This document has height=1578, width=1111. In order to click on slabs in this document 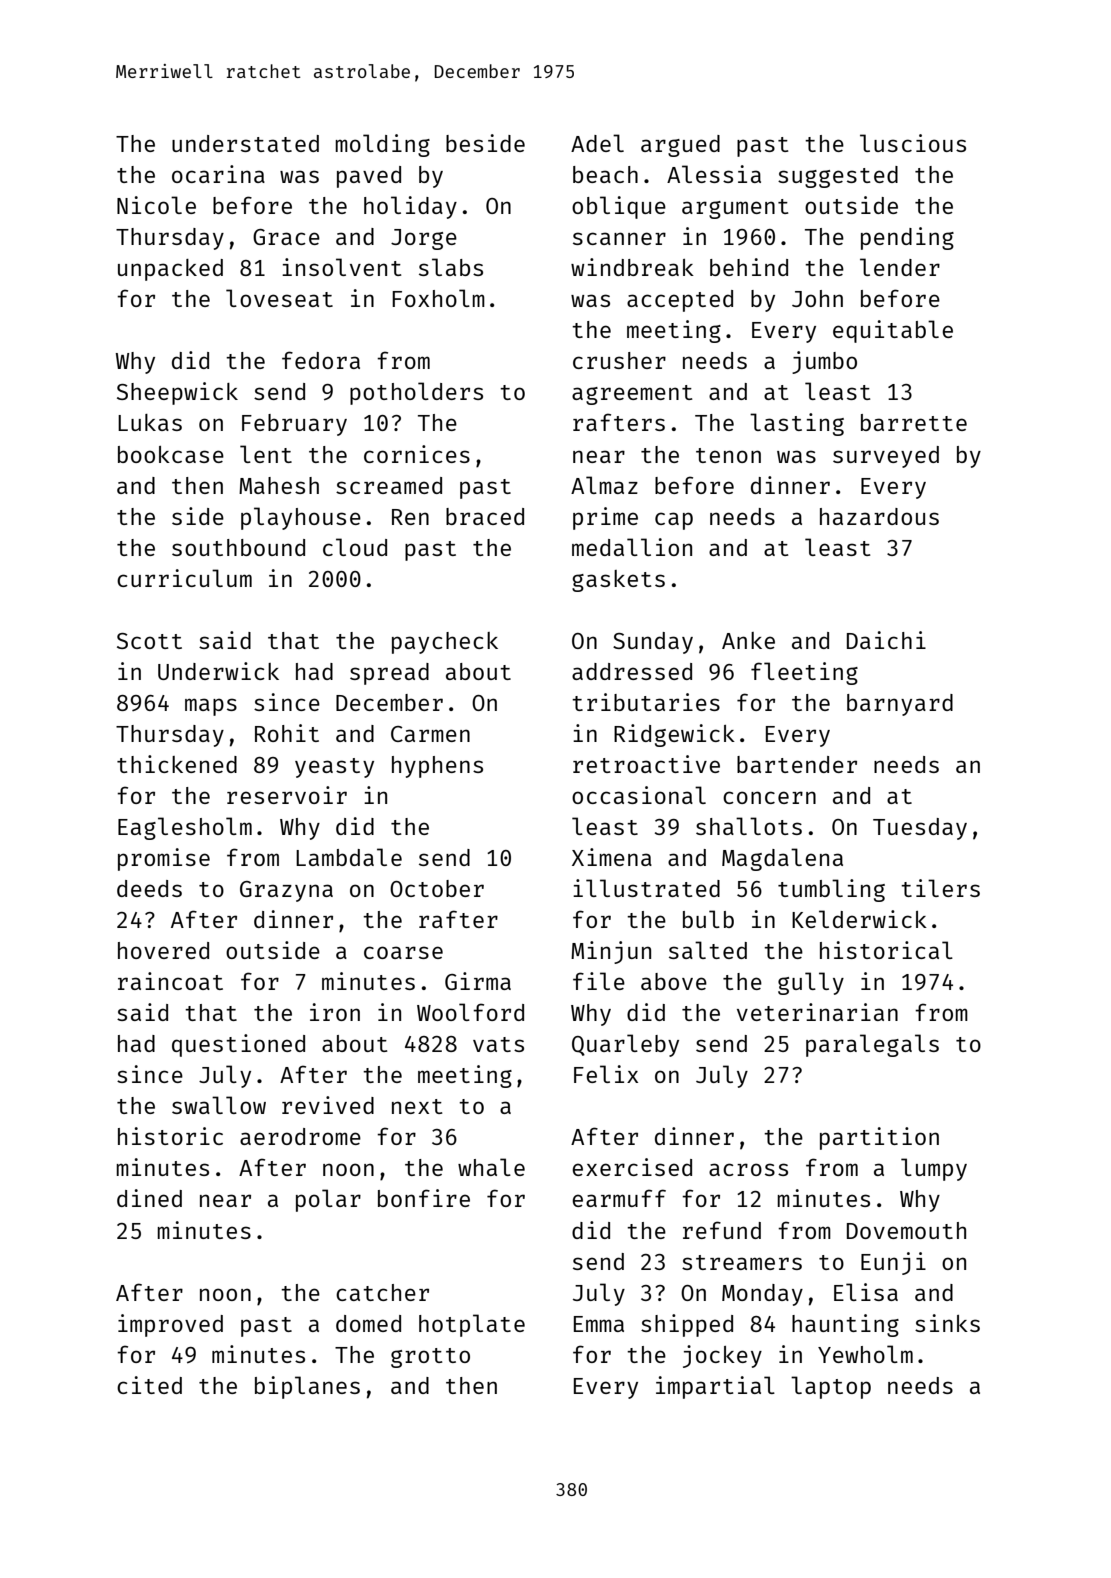, I will do `click(451, 267)`.
